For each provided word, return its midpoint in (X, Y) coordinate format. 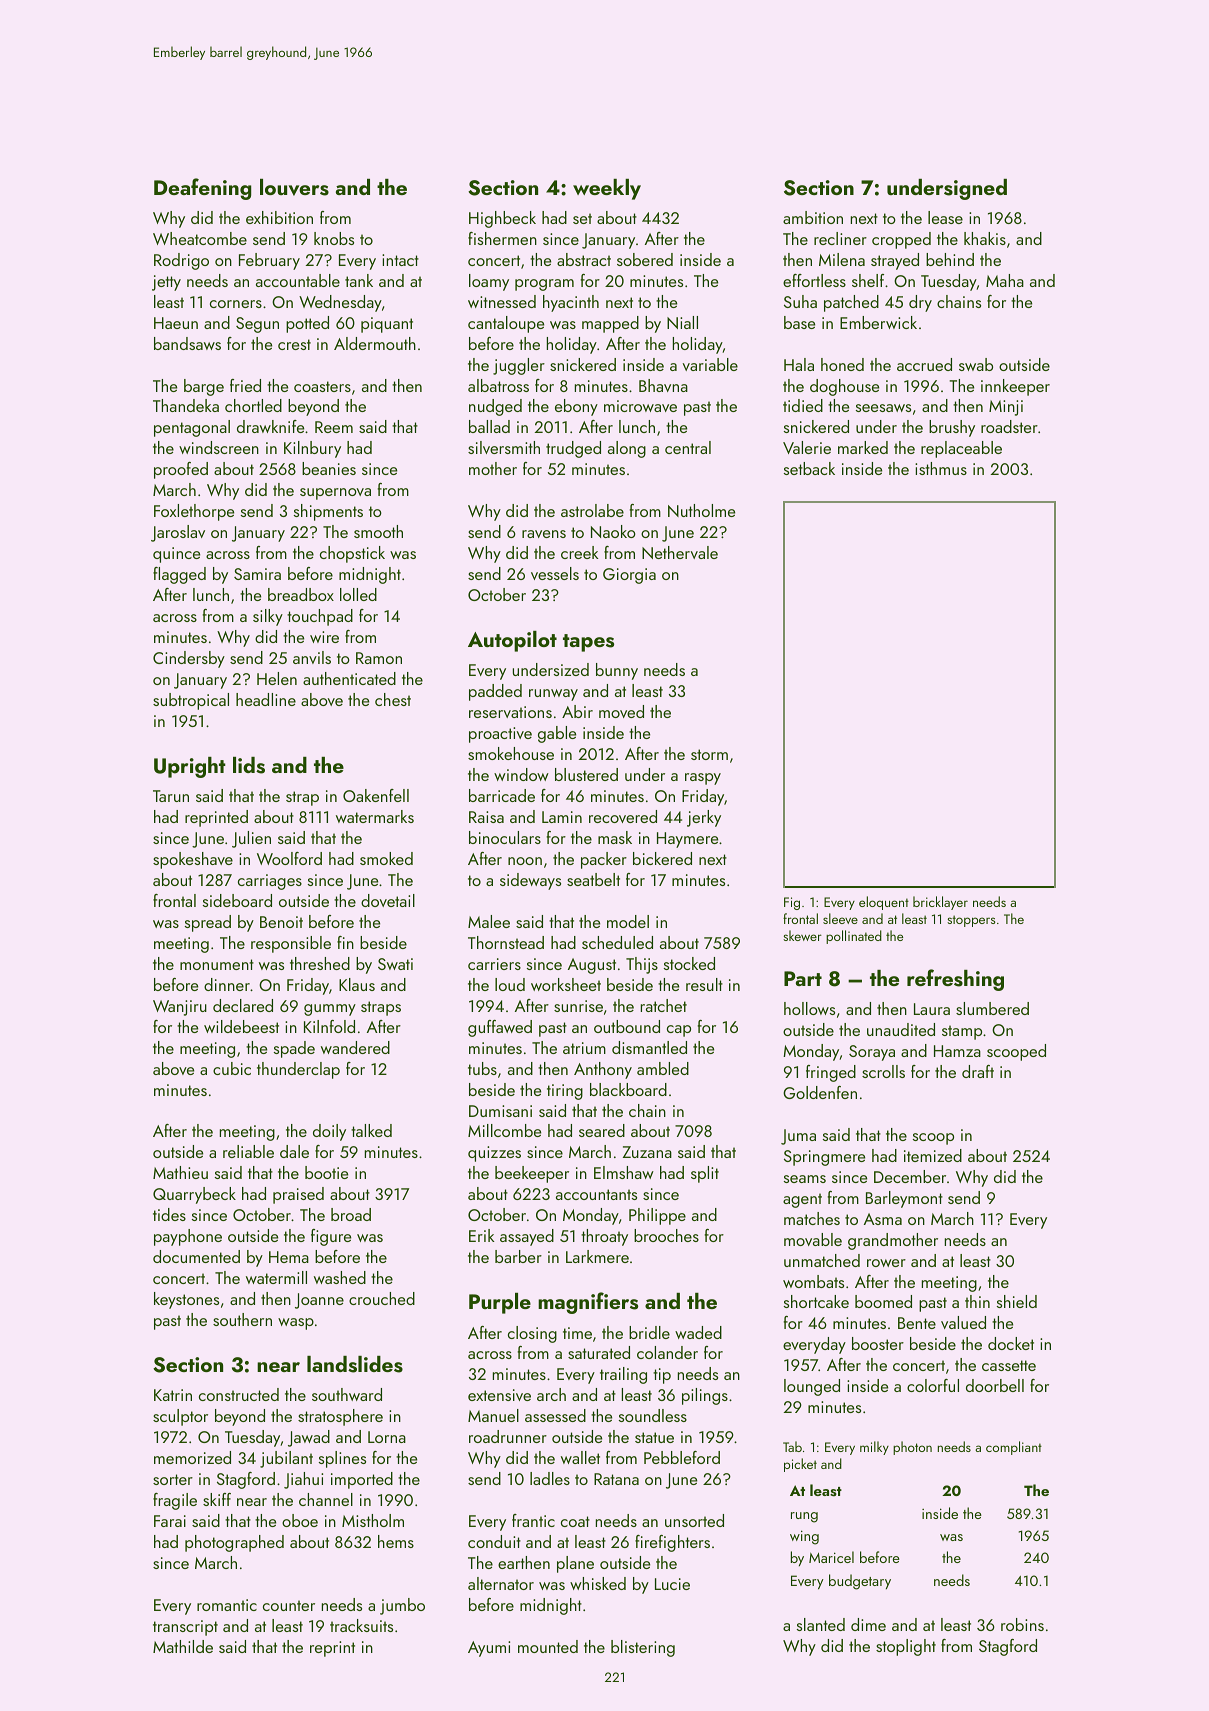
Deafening (202, 189)
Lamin (562, 817)
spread (208, 923)
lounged (812, 1387)
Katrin (173, 1395)
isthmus (941, 468)
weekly (607, 189)
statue (654, 1437)
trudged (573, 449)
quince (176, 555)
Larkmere (597, 1256)
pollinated (854, 937)
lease (945, 217)
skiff (217, 1499)
